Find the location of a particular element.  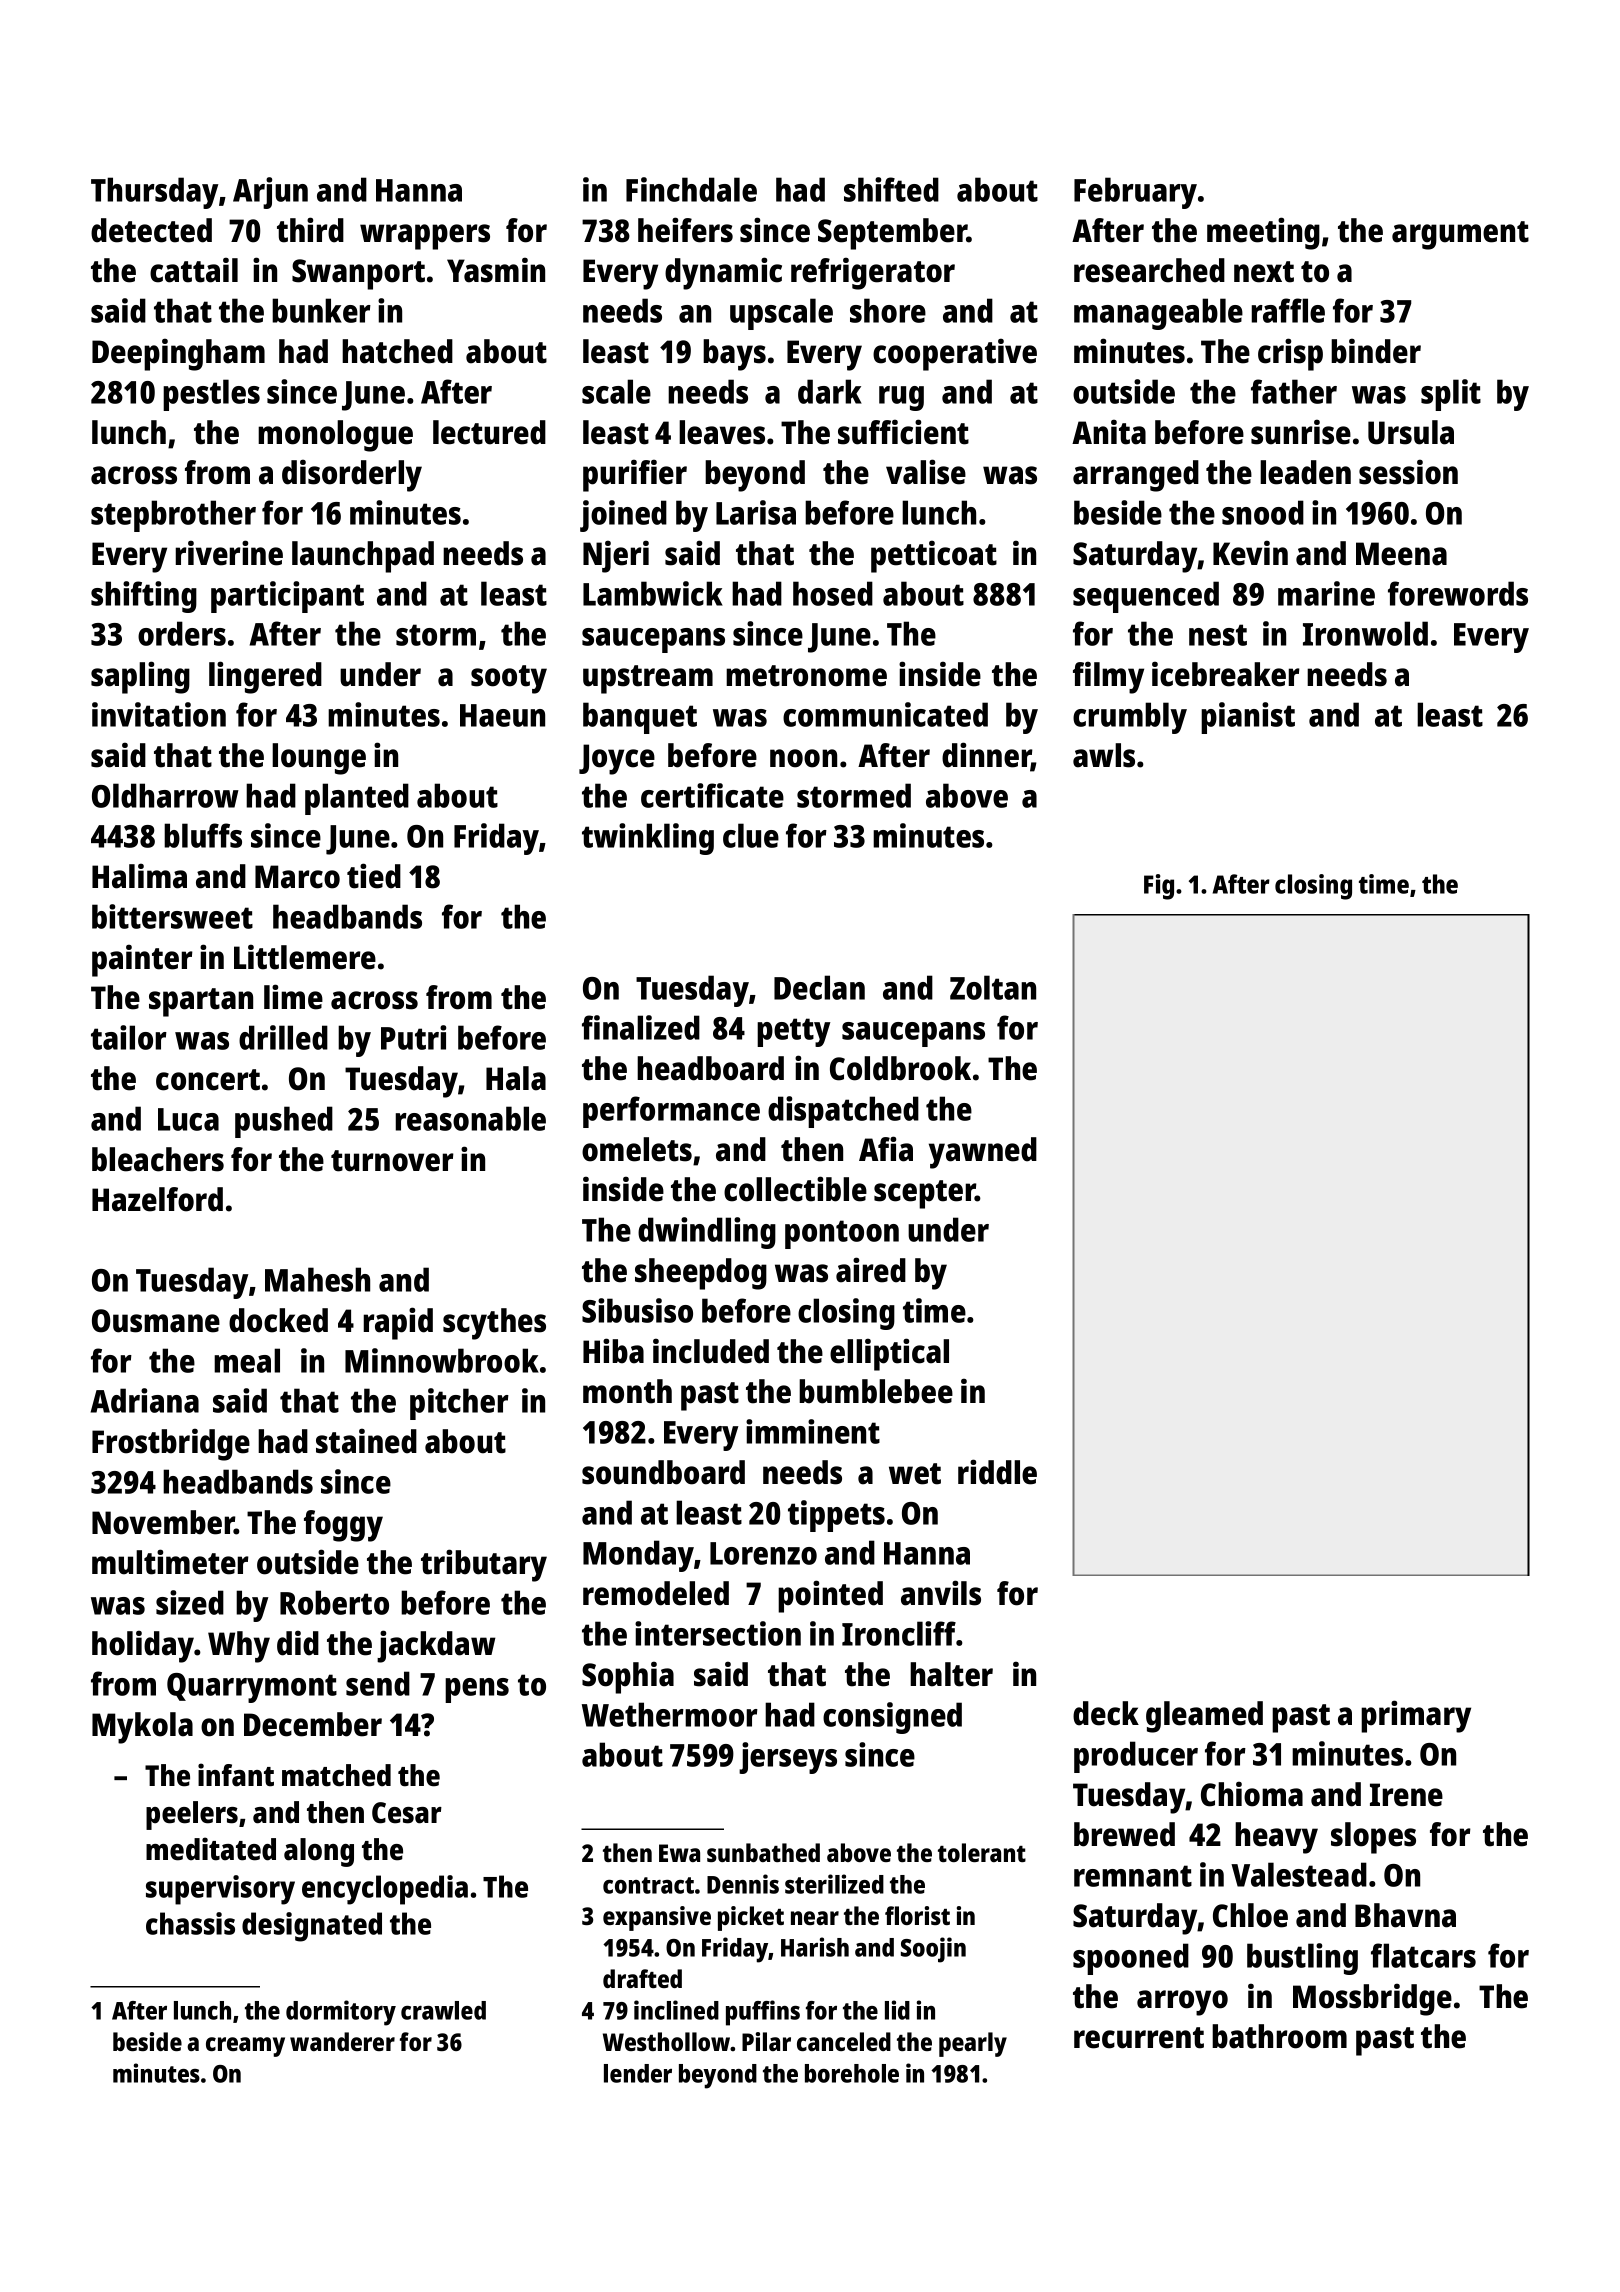

February is located at coordinates (1135, 193).
